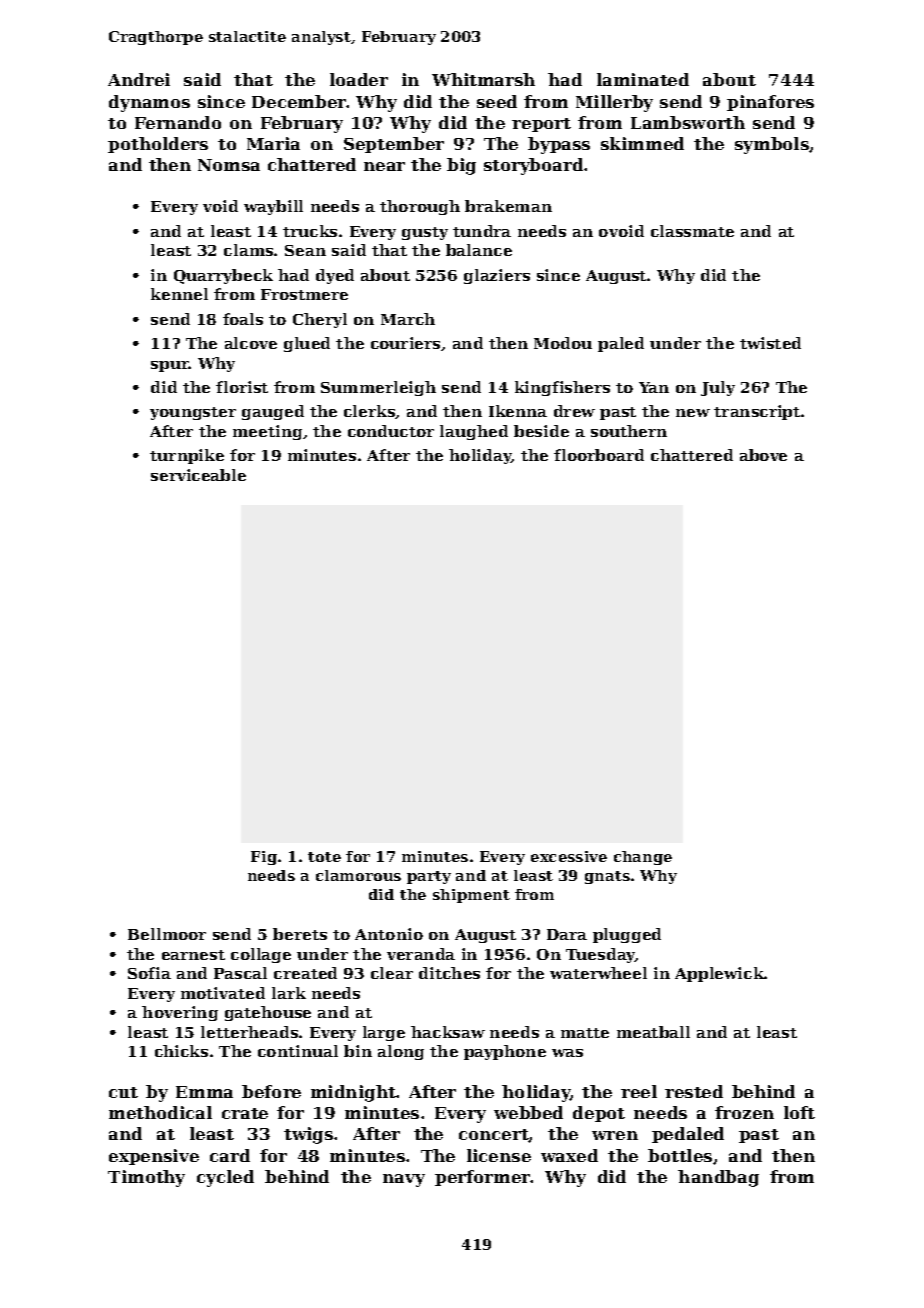 The image size is (924, 1308). Describe the element at coordinates (474, 432) in the screenshot. I see `laughed` at that location.
